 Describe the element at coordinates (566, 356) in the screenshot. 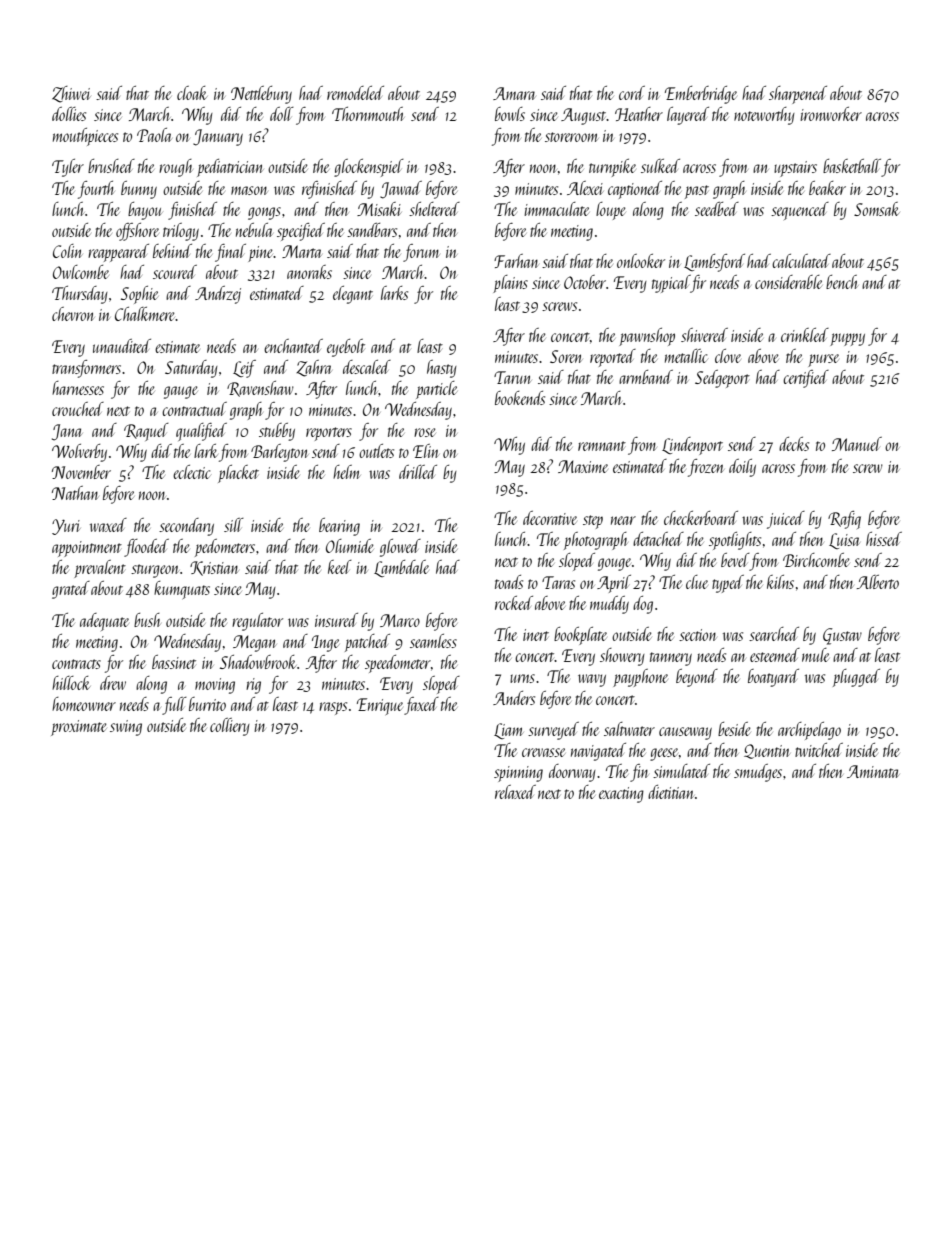

I see `Soren` at that location.
